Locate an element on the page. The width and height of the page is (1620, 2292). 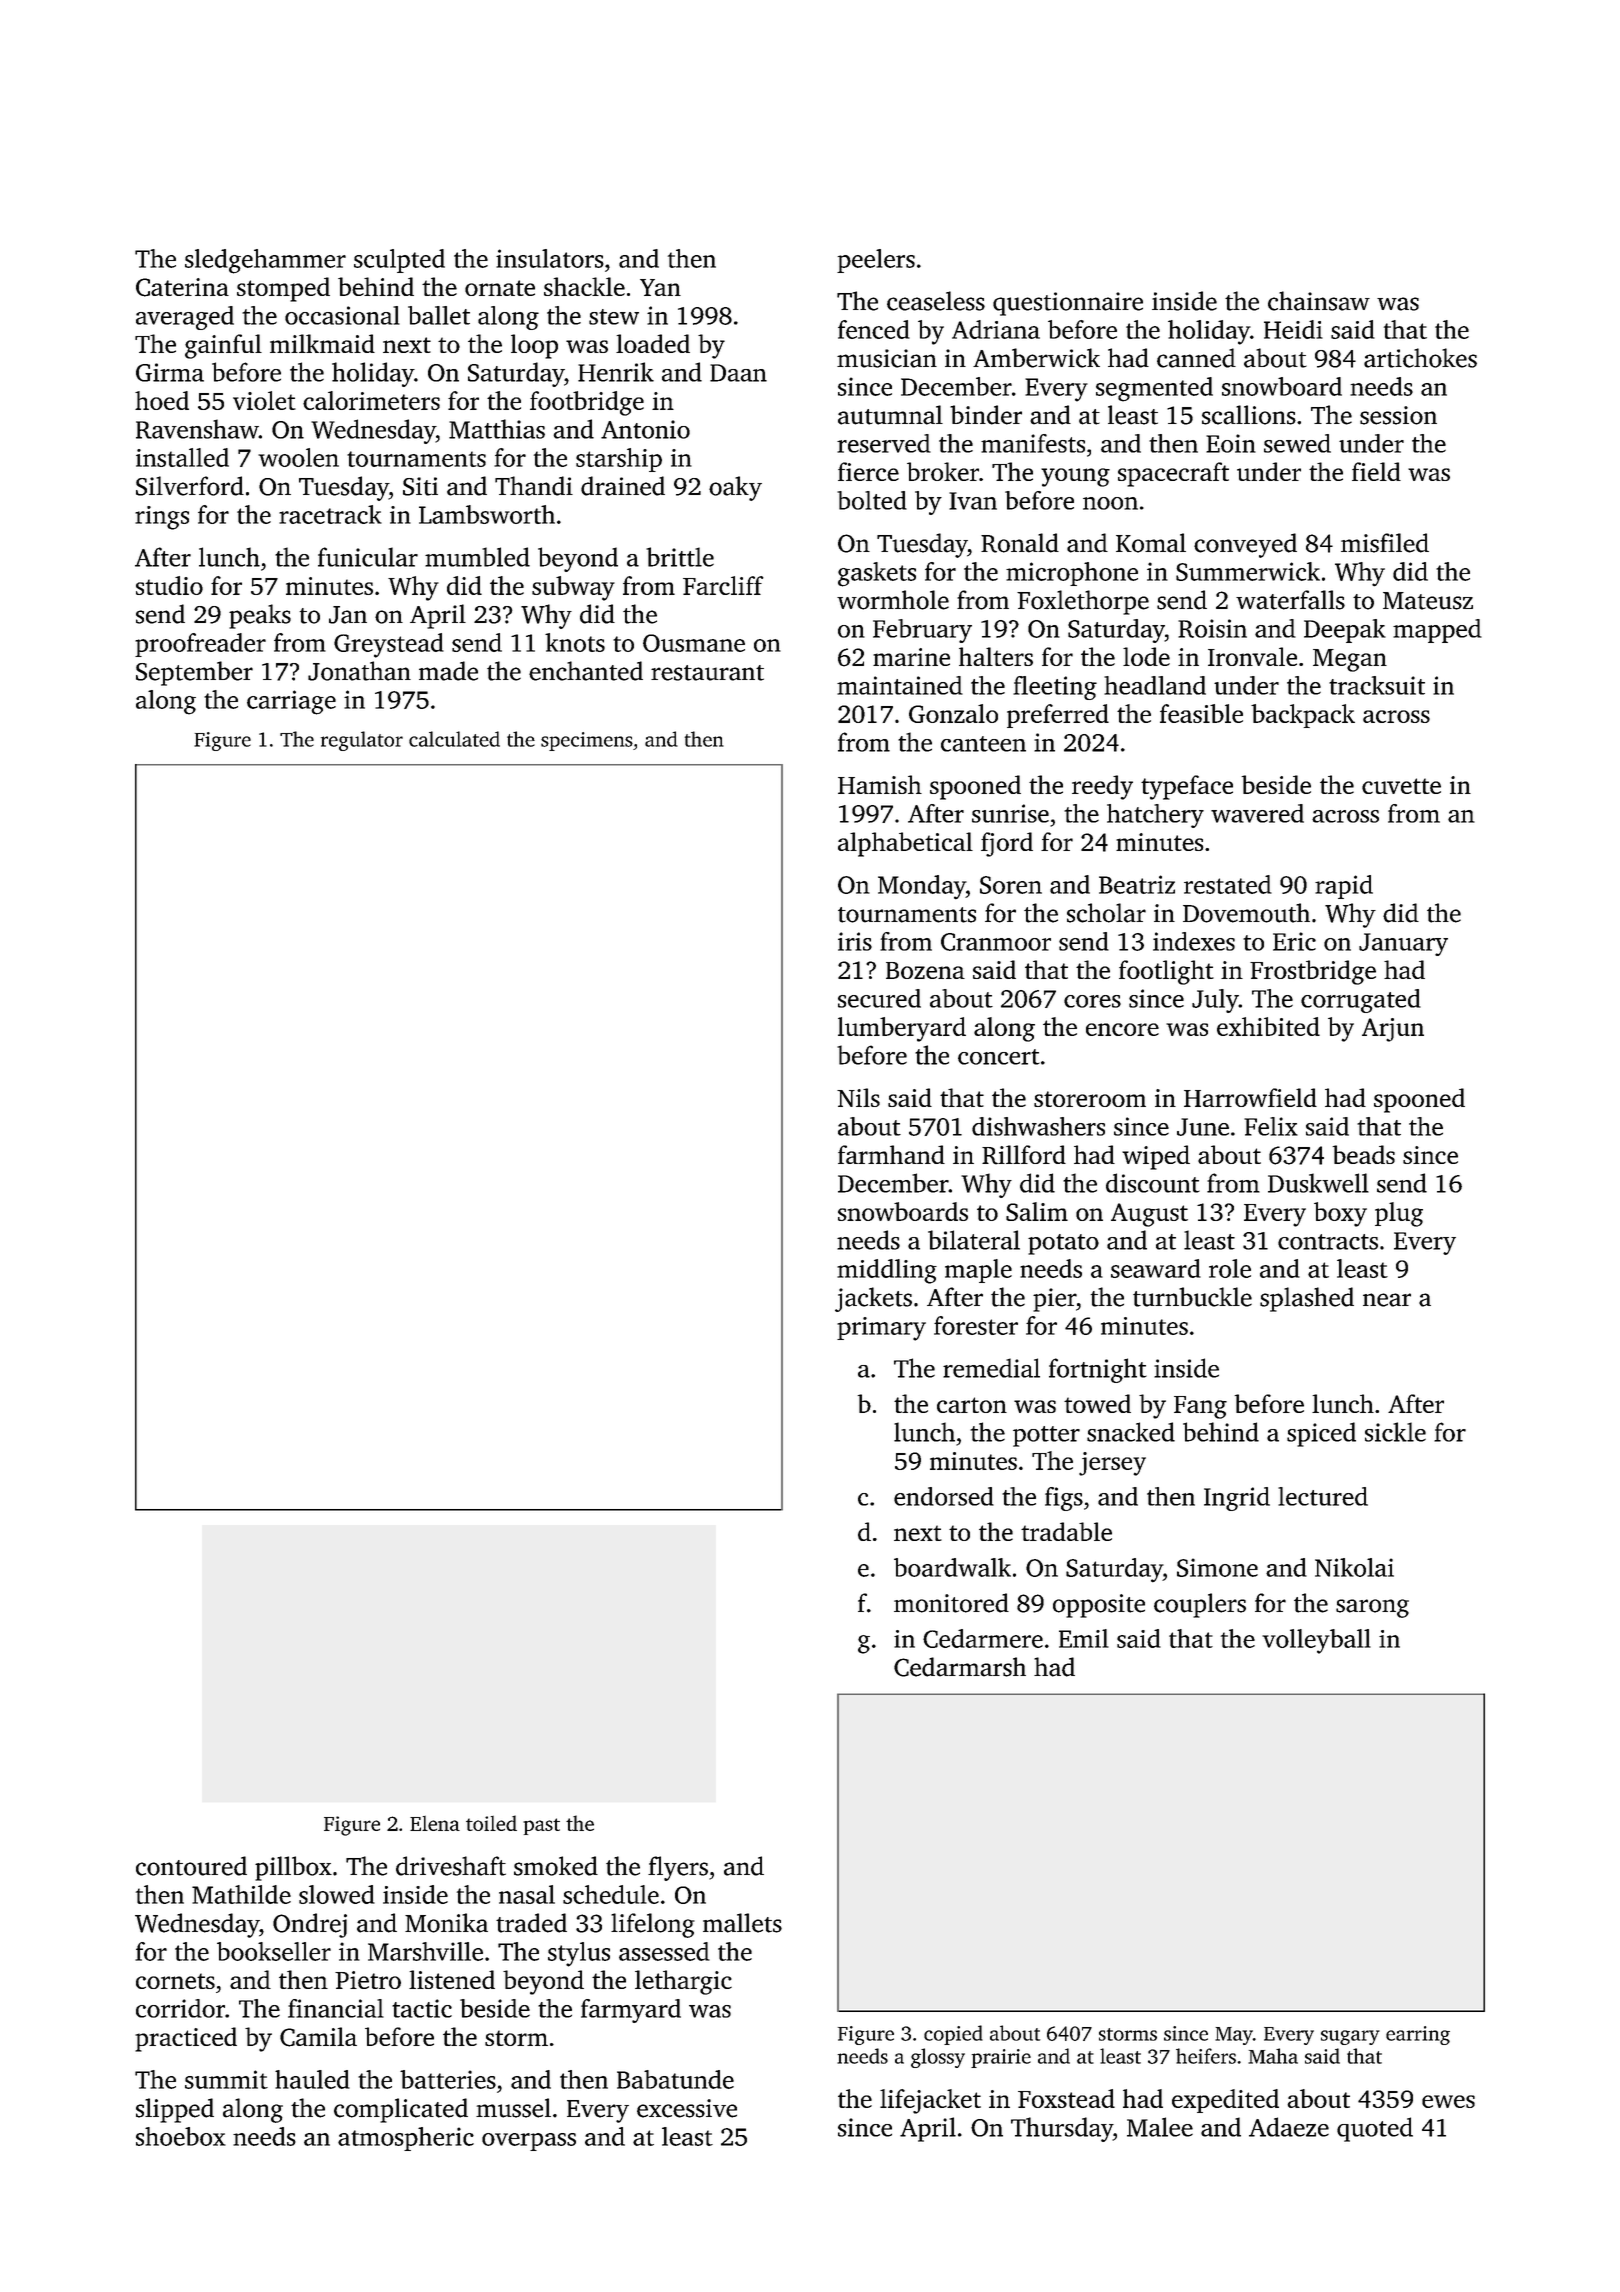
reserved is located at coordinates (884, 443).
